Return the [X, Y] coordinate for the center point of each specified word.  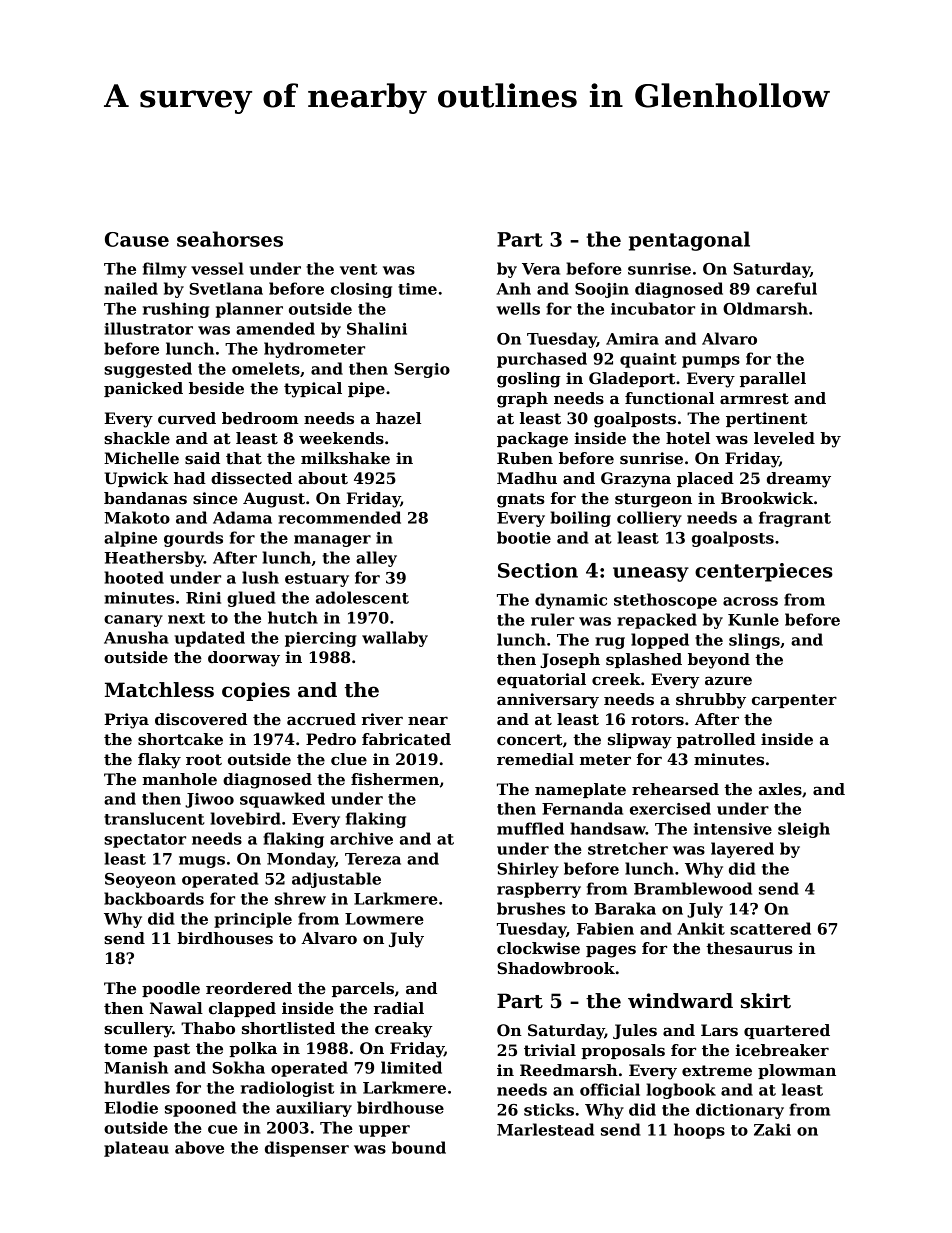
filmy [165, 270]
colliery [649, 519]
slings [754, 641]
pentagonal [689, 241]
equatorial [541, 680]
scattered [770, 928]
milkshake [345, 458]
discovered [201, 719]
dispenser [307, 1149]
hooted [134, 577]
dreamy [799, 480]
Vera [541, 269]
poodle [171, 989]
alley [376, 559]
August [274, 500]
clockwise [538, 948]
